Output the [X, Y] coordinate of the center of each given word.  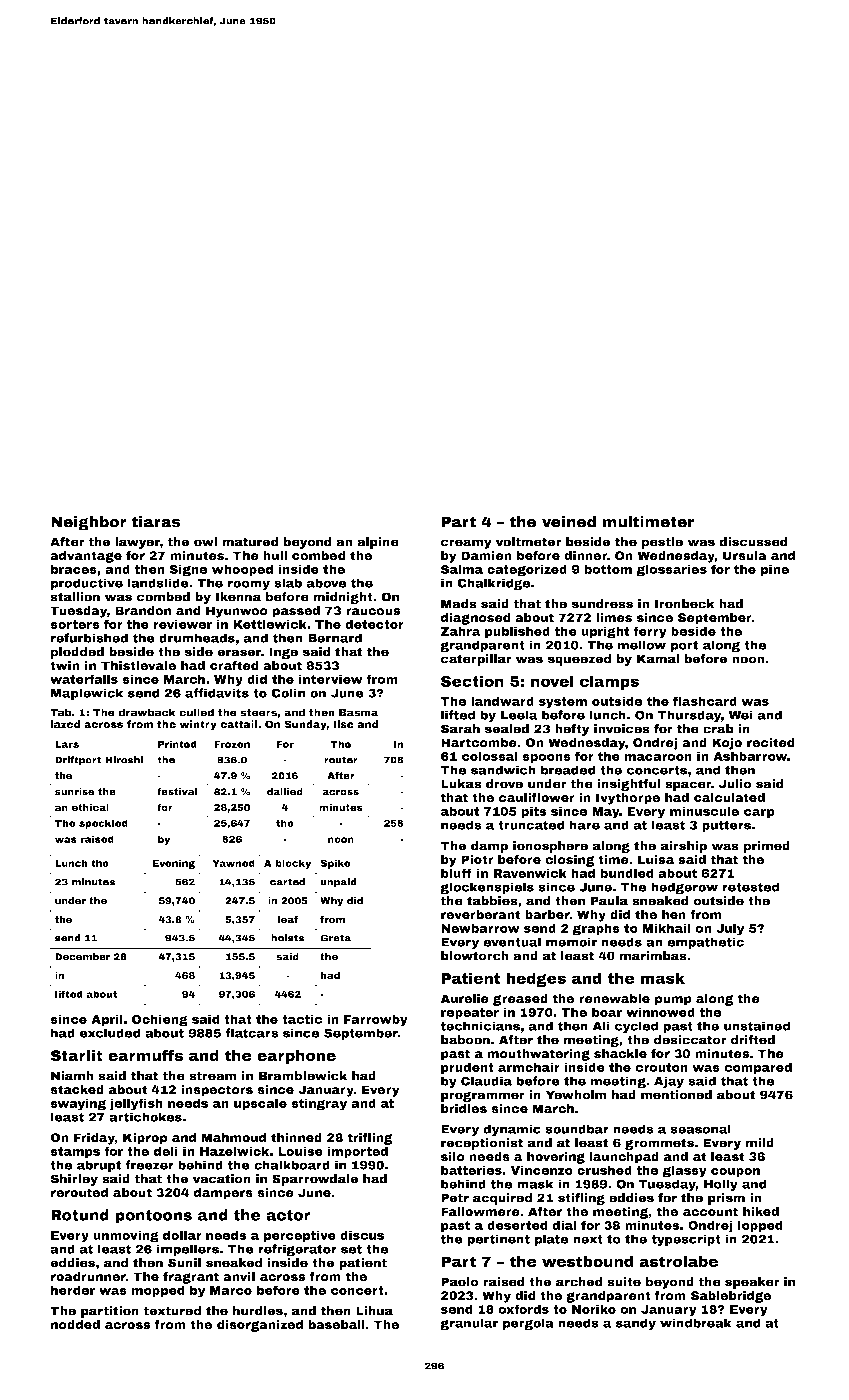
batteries [471, 1170]
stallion [75, 597]
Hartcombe [479, 743]
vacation [222, 1179]
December [83, 957]
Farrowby [376, 1020]
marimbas [653, 956]
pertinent [498, 1240]
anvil [239, 1276]
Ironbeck [684, 604]
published [517, 632]
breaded [568, 770]
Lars [67, 744]
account [710, 1212]
